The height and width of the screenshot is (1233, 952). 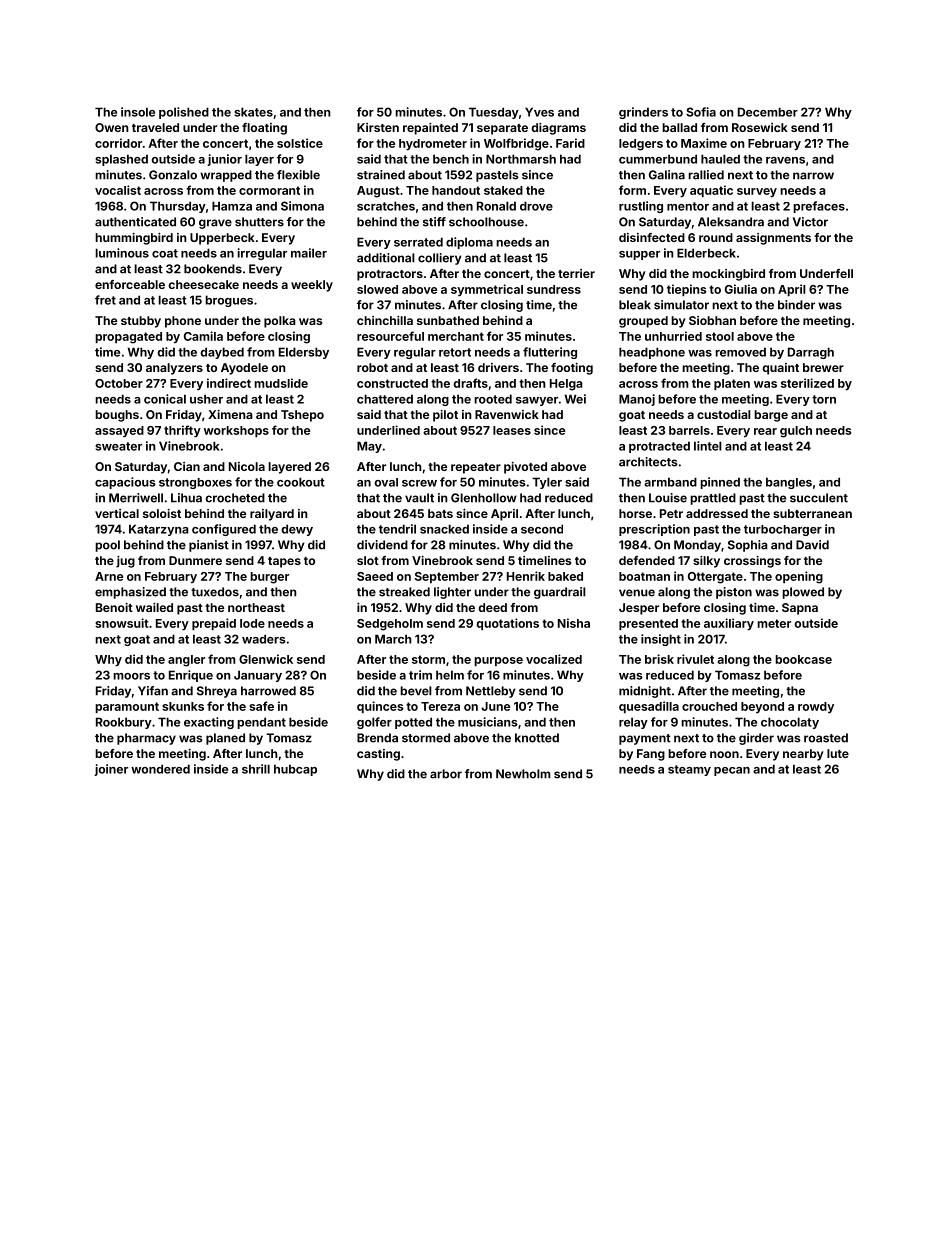 I want to click on Victor, so click(x=810, y=222).
